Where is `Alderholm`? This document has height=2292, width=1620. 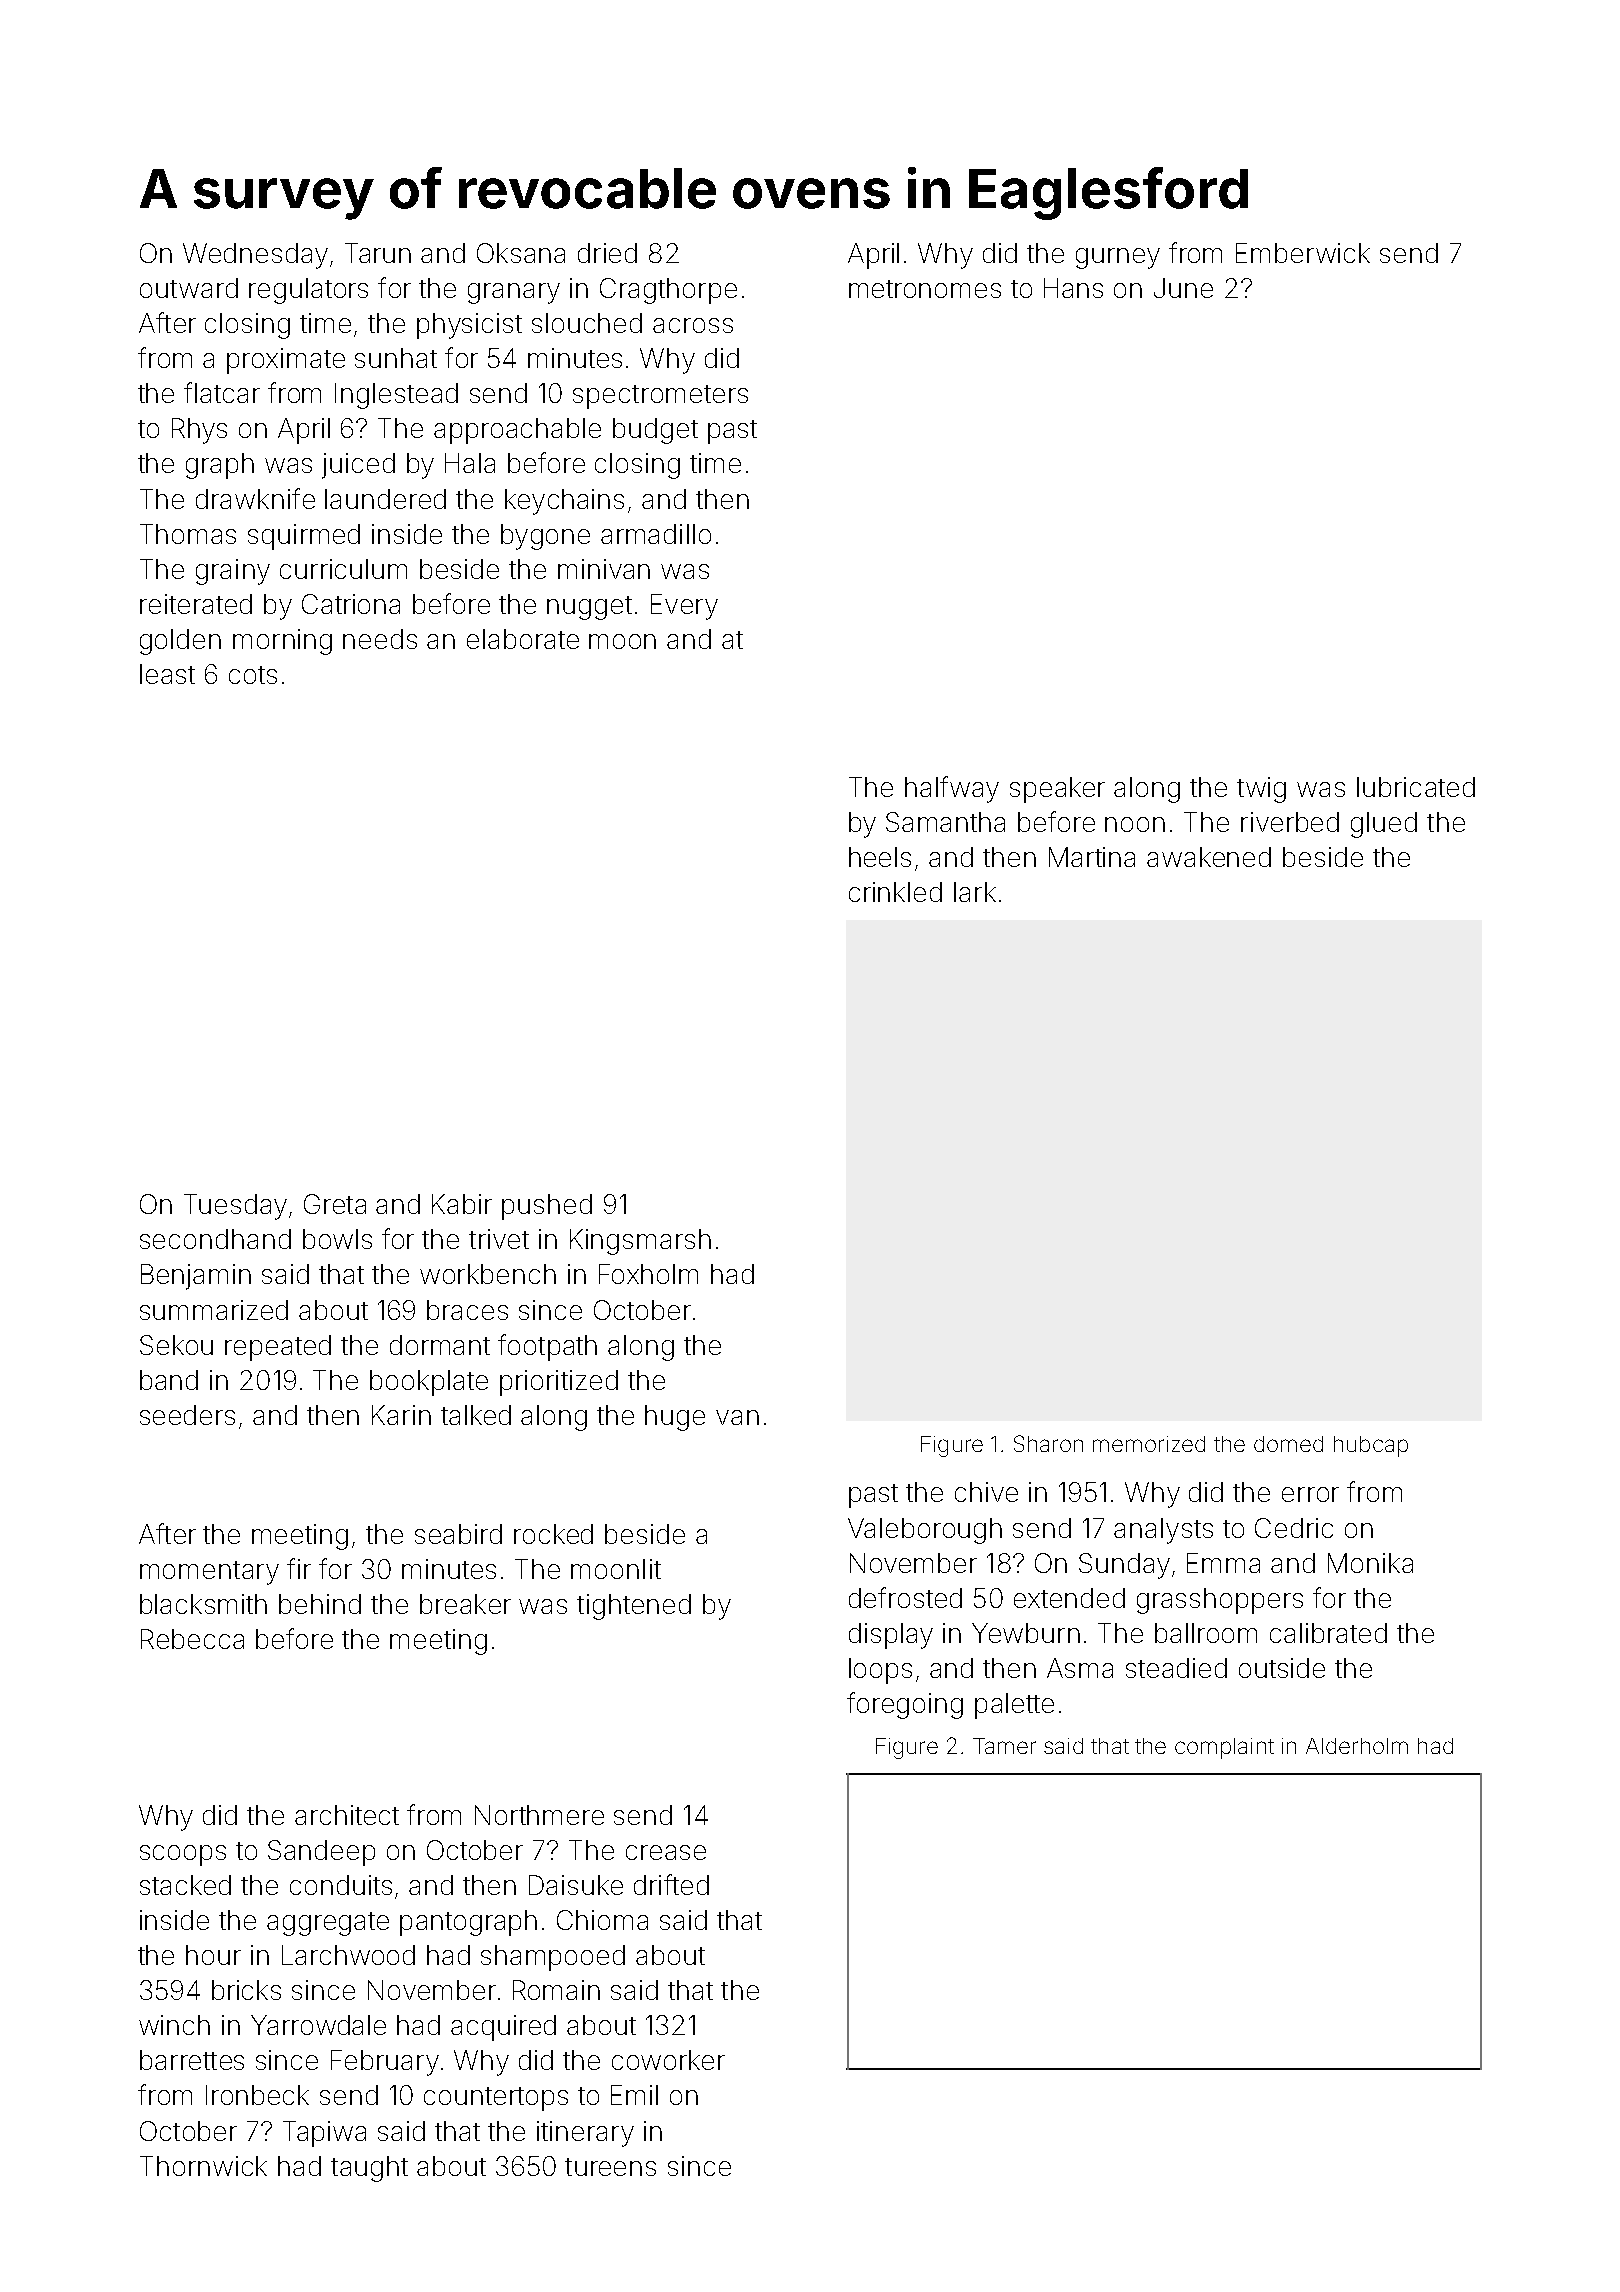
Alderholm is located at coordinates (1357, 1746).
